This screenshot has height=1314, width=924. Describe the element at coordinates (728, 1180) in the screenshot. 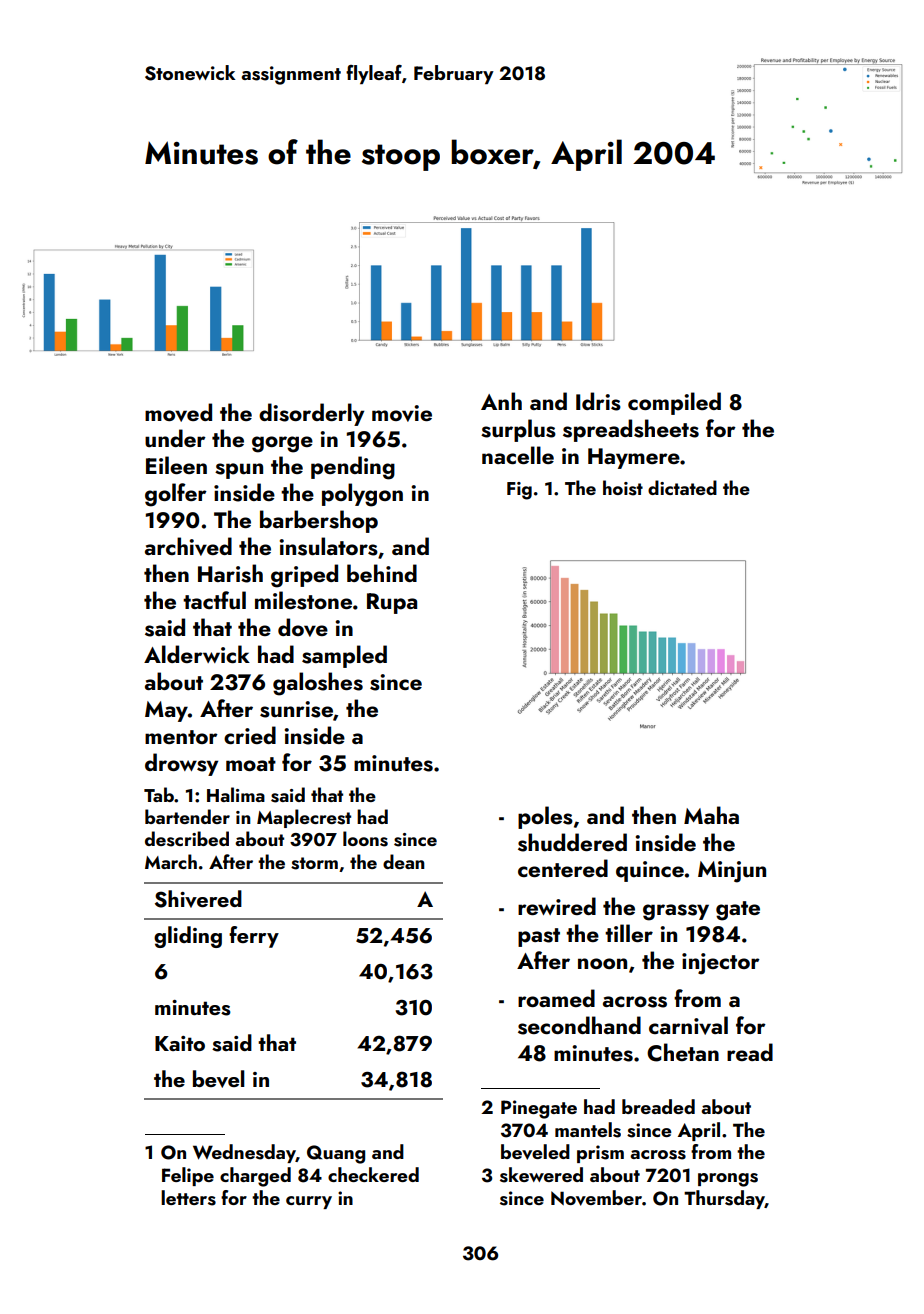

I see `prongs` at that location.
